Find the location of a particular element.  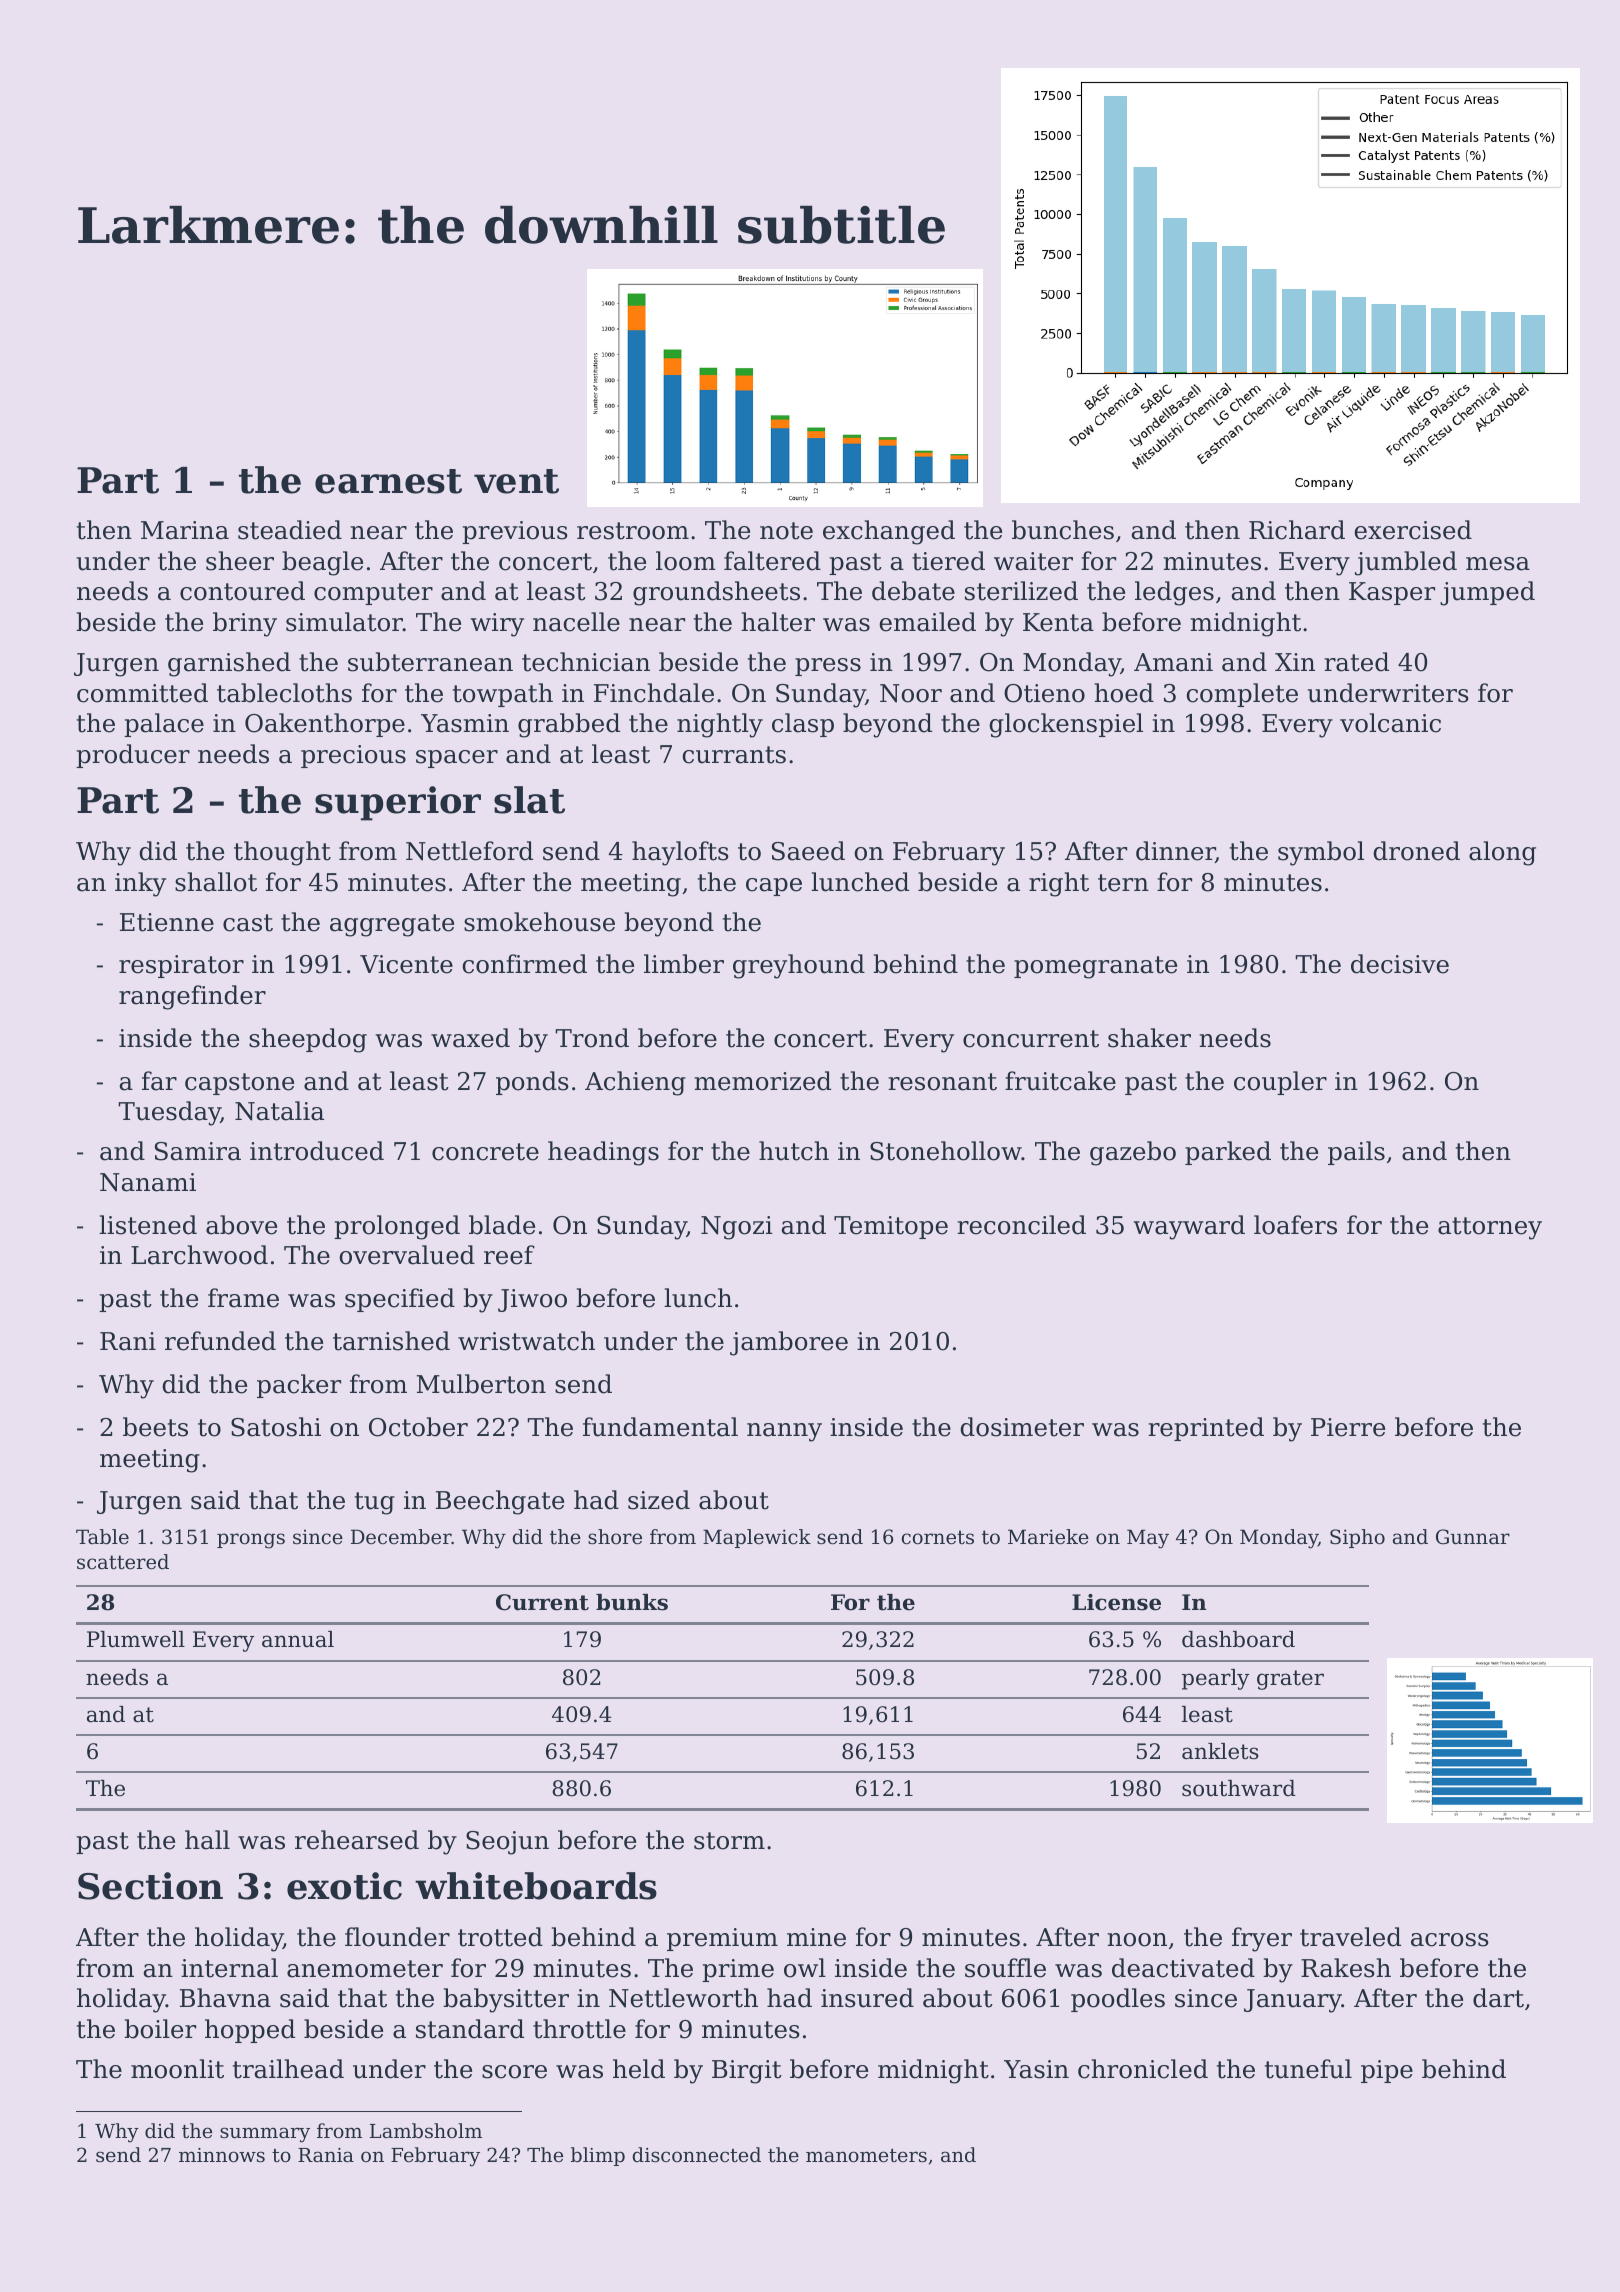

sized is located at coordinates (659, 1500).
